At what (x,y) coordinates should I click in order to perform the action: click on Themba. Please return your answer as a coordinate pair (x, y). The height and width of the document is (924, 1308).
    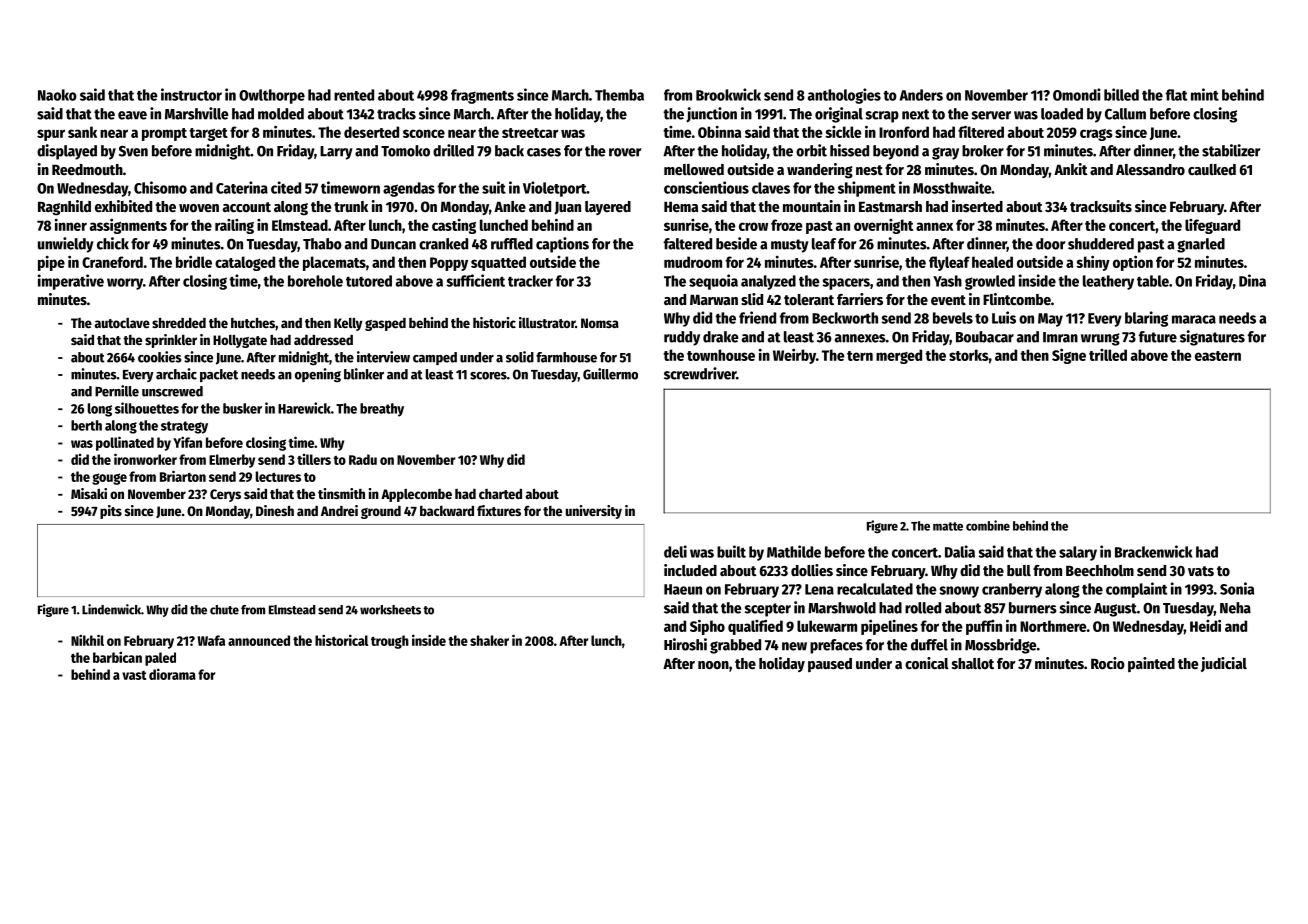
    Looking at the image, I should click on (619, 95).
